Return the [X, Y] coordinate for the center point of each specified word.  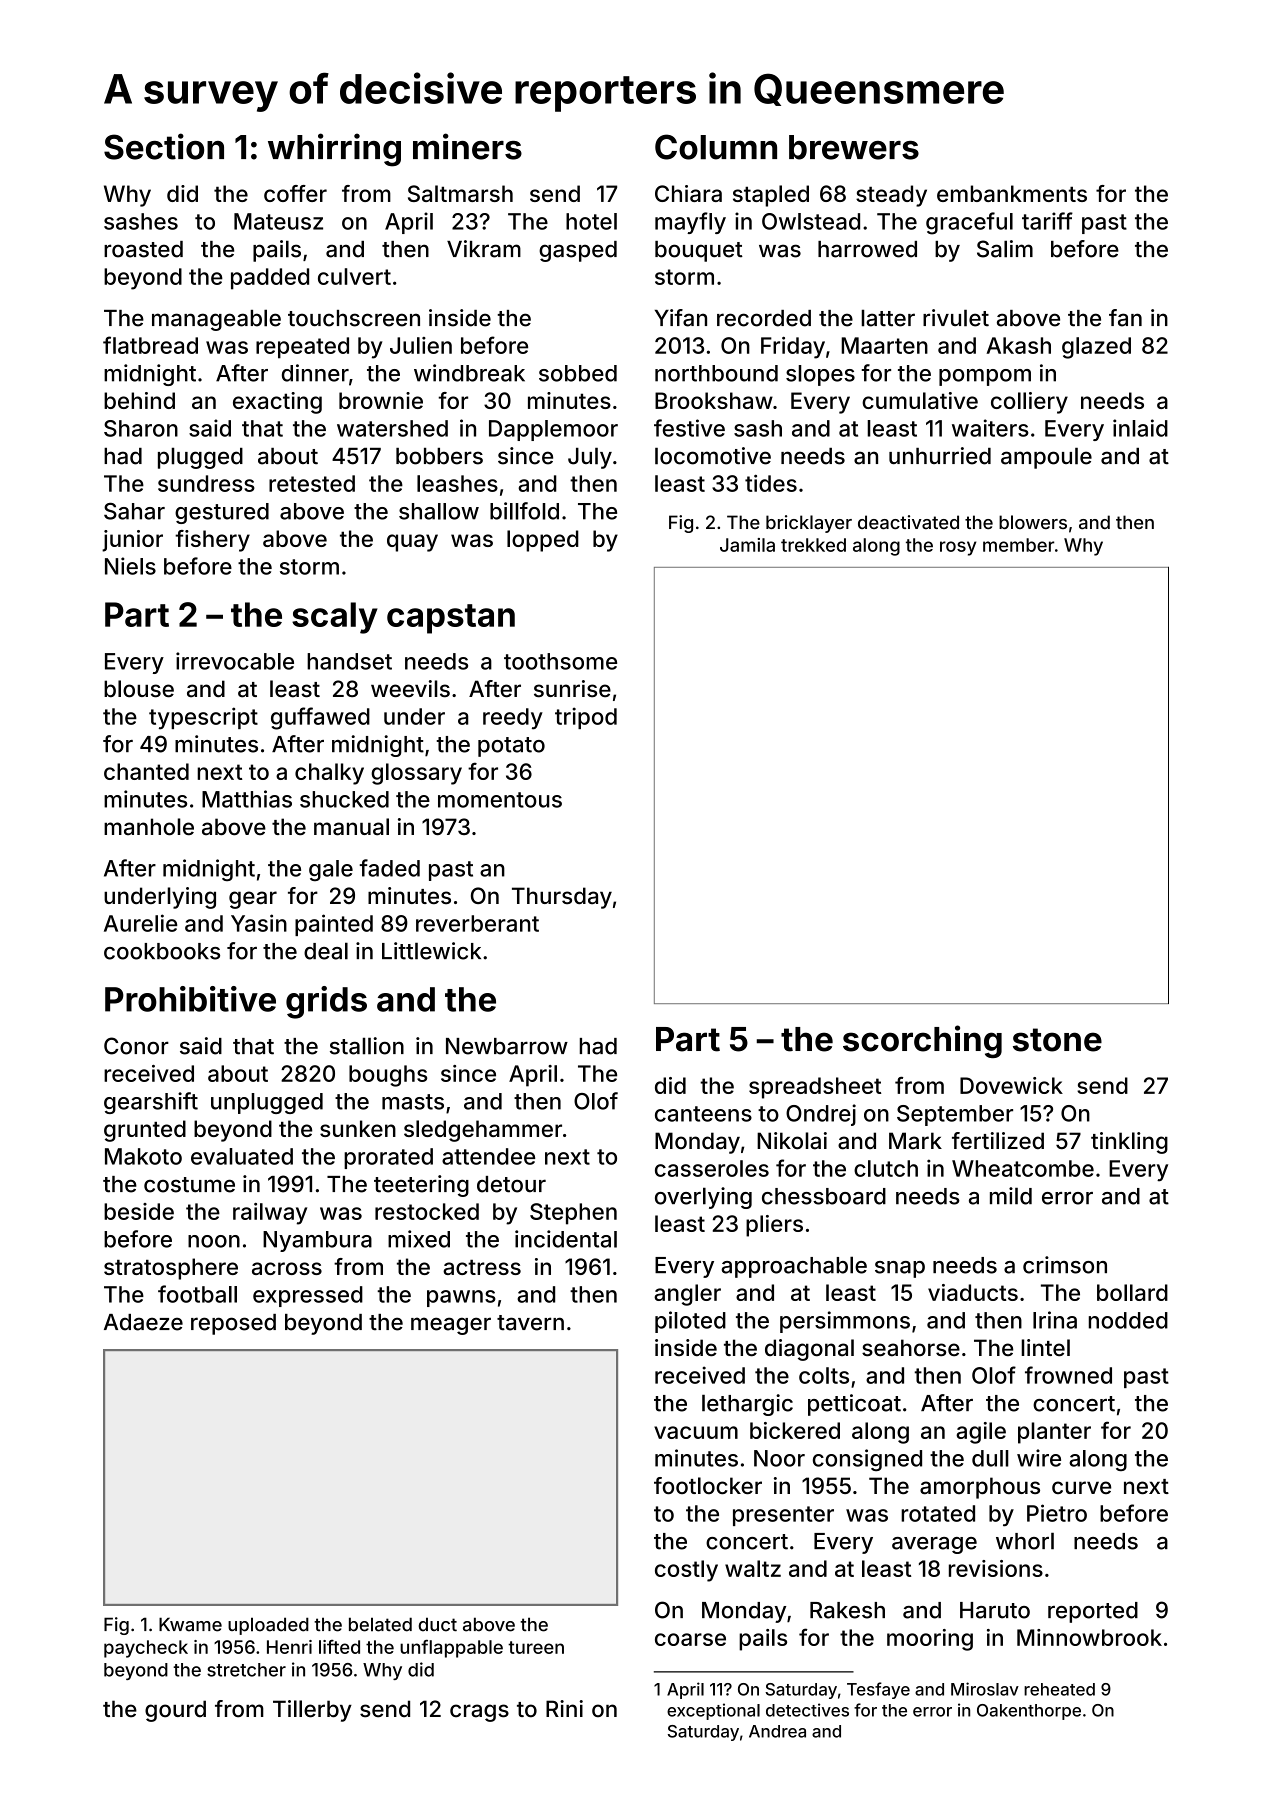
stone [1057, 1040]
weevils [410, 689]
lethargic [747, 1405]
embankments [1012, 193]
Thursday [562, 898]
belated [380, 1624]
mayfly [690, 223]
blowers [1033, 522]
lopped [543, 541]
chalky [329, 774]
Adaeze [143, 1322]
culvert [354, 276]
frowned [1068, 1375]
